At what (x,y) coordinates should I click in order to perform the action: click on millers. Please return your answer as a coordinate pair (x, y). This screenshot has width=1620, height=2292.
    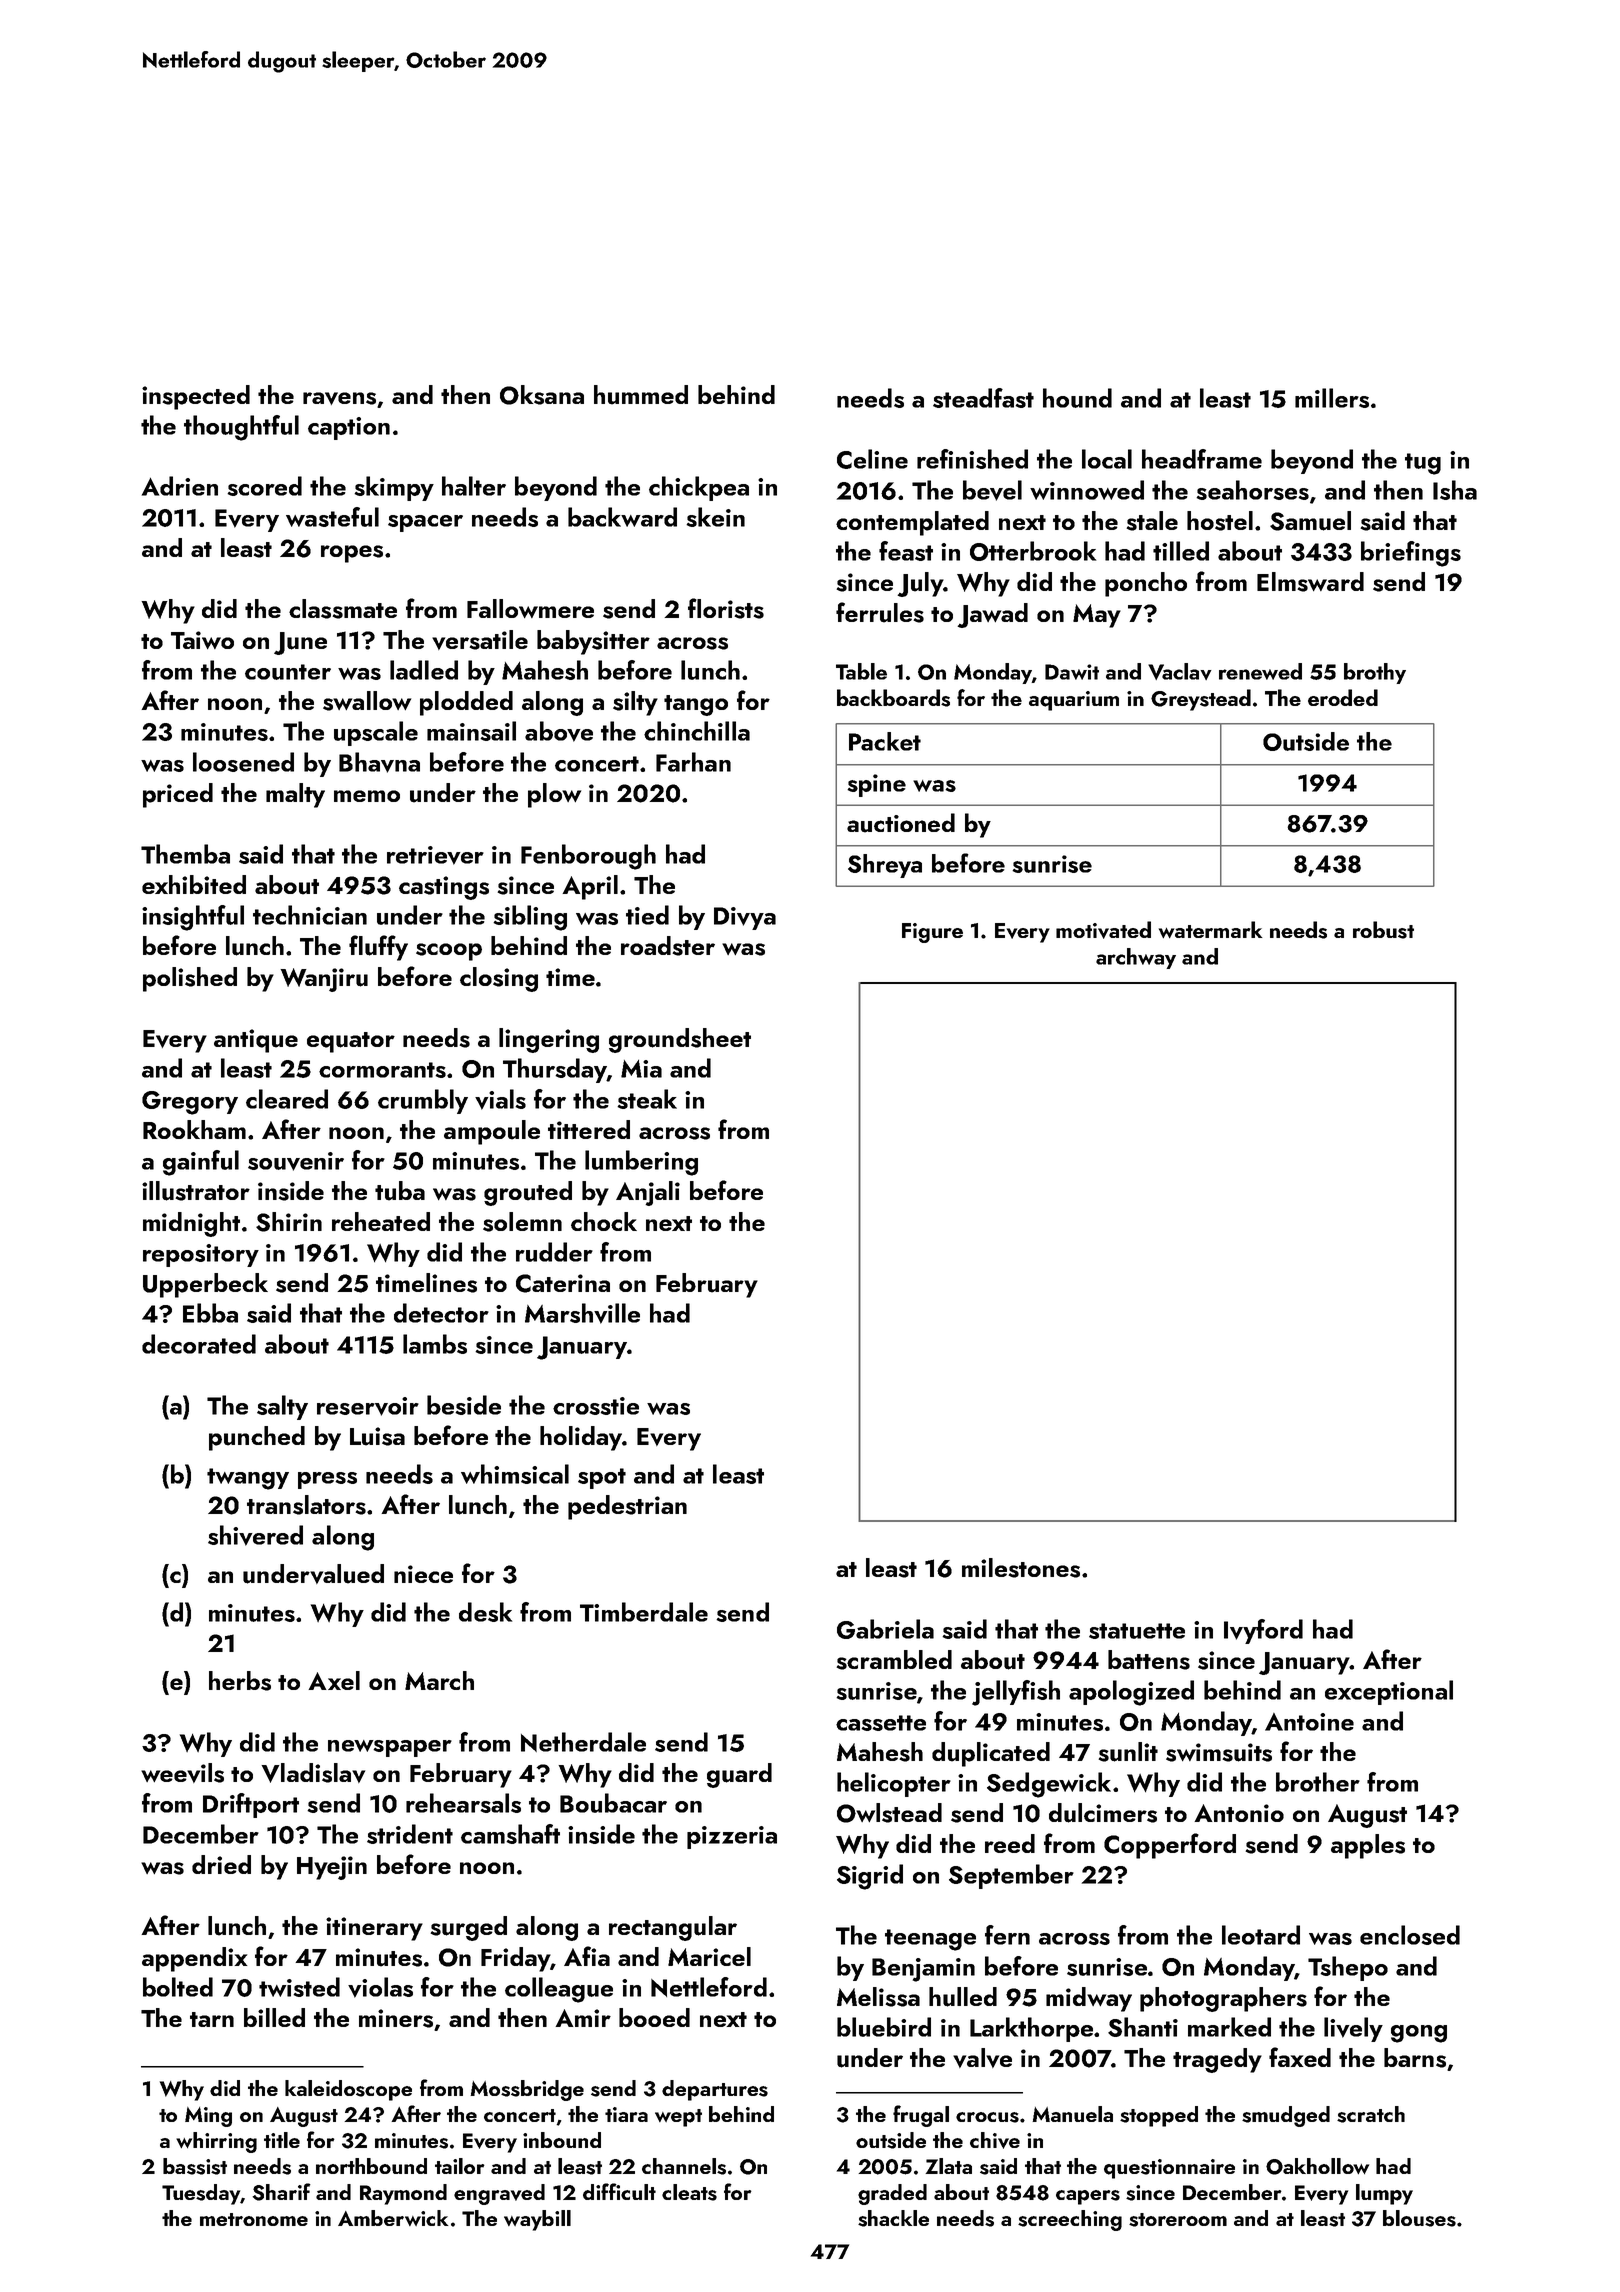
    Looking at the image, I should click on (1332, 398).
